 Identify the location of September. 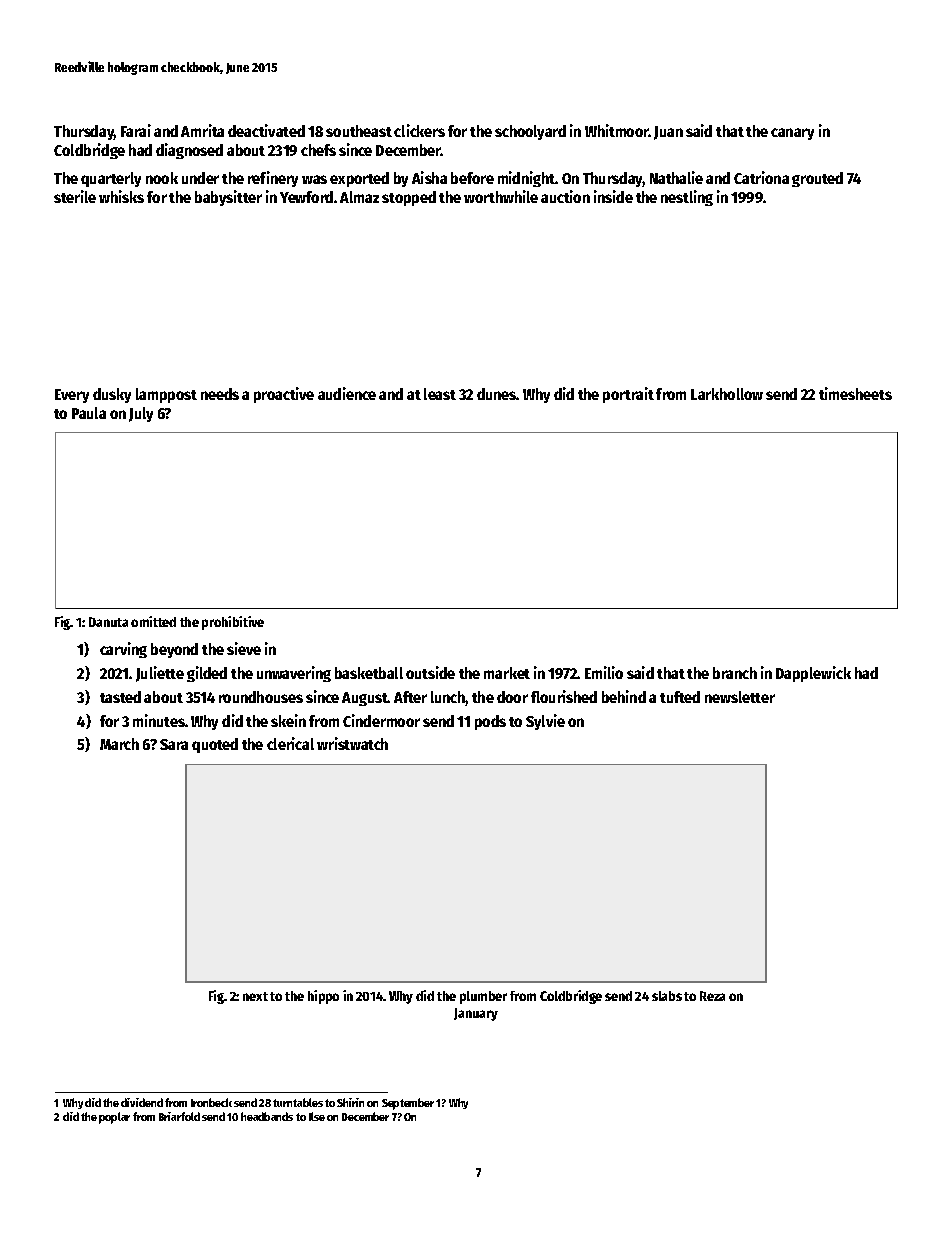
(408, 1104).
